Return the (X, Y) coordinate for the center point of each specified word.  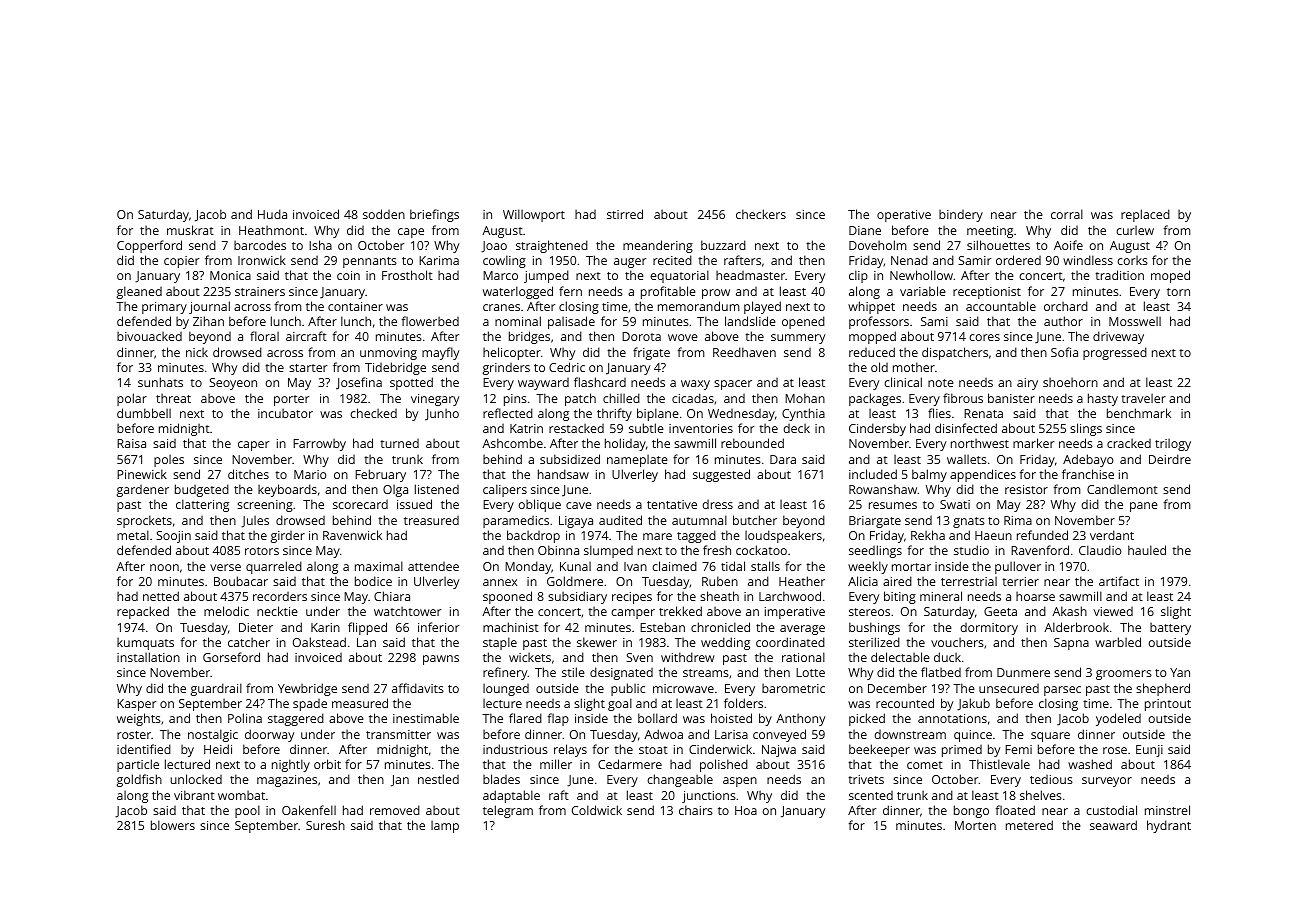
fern (570, 291)
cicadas (693, 398)
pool (247, 811)
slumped (608, 551)
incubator (285, 413)
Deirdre (1170, 459)
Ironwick (262, 260)
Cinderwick (720, 749)
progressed (1115, 353)
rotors (262, 551)
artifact (1119, 581)
